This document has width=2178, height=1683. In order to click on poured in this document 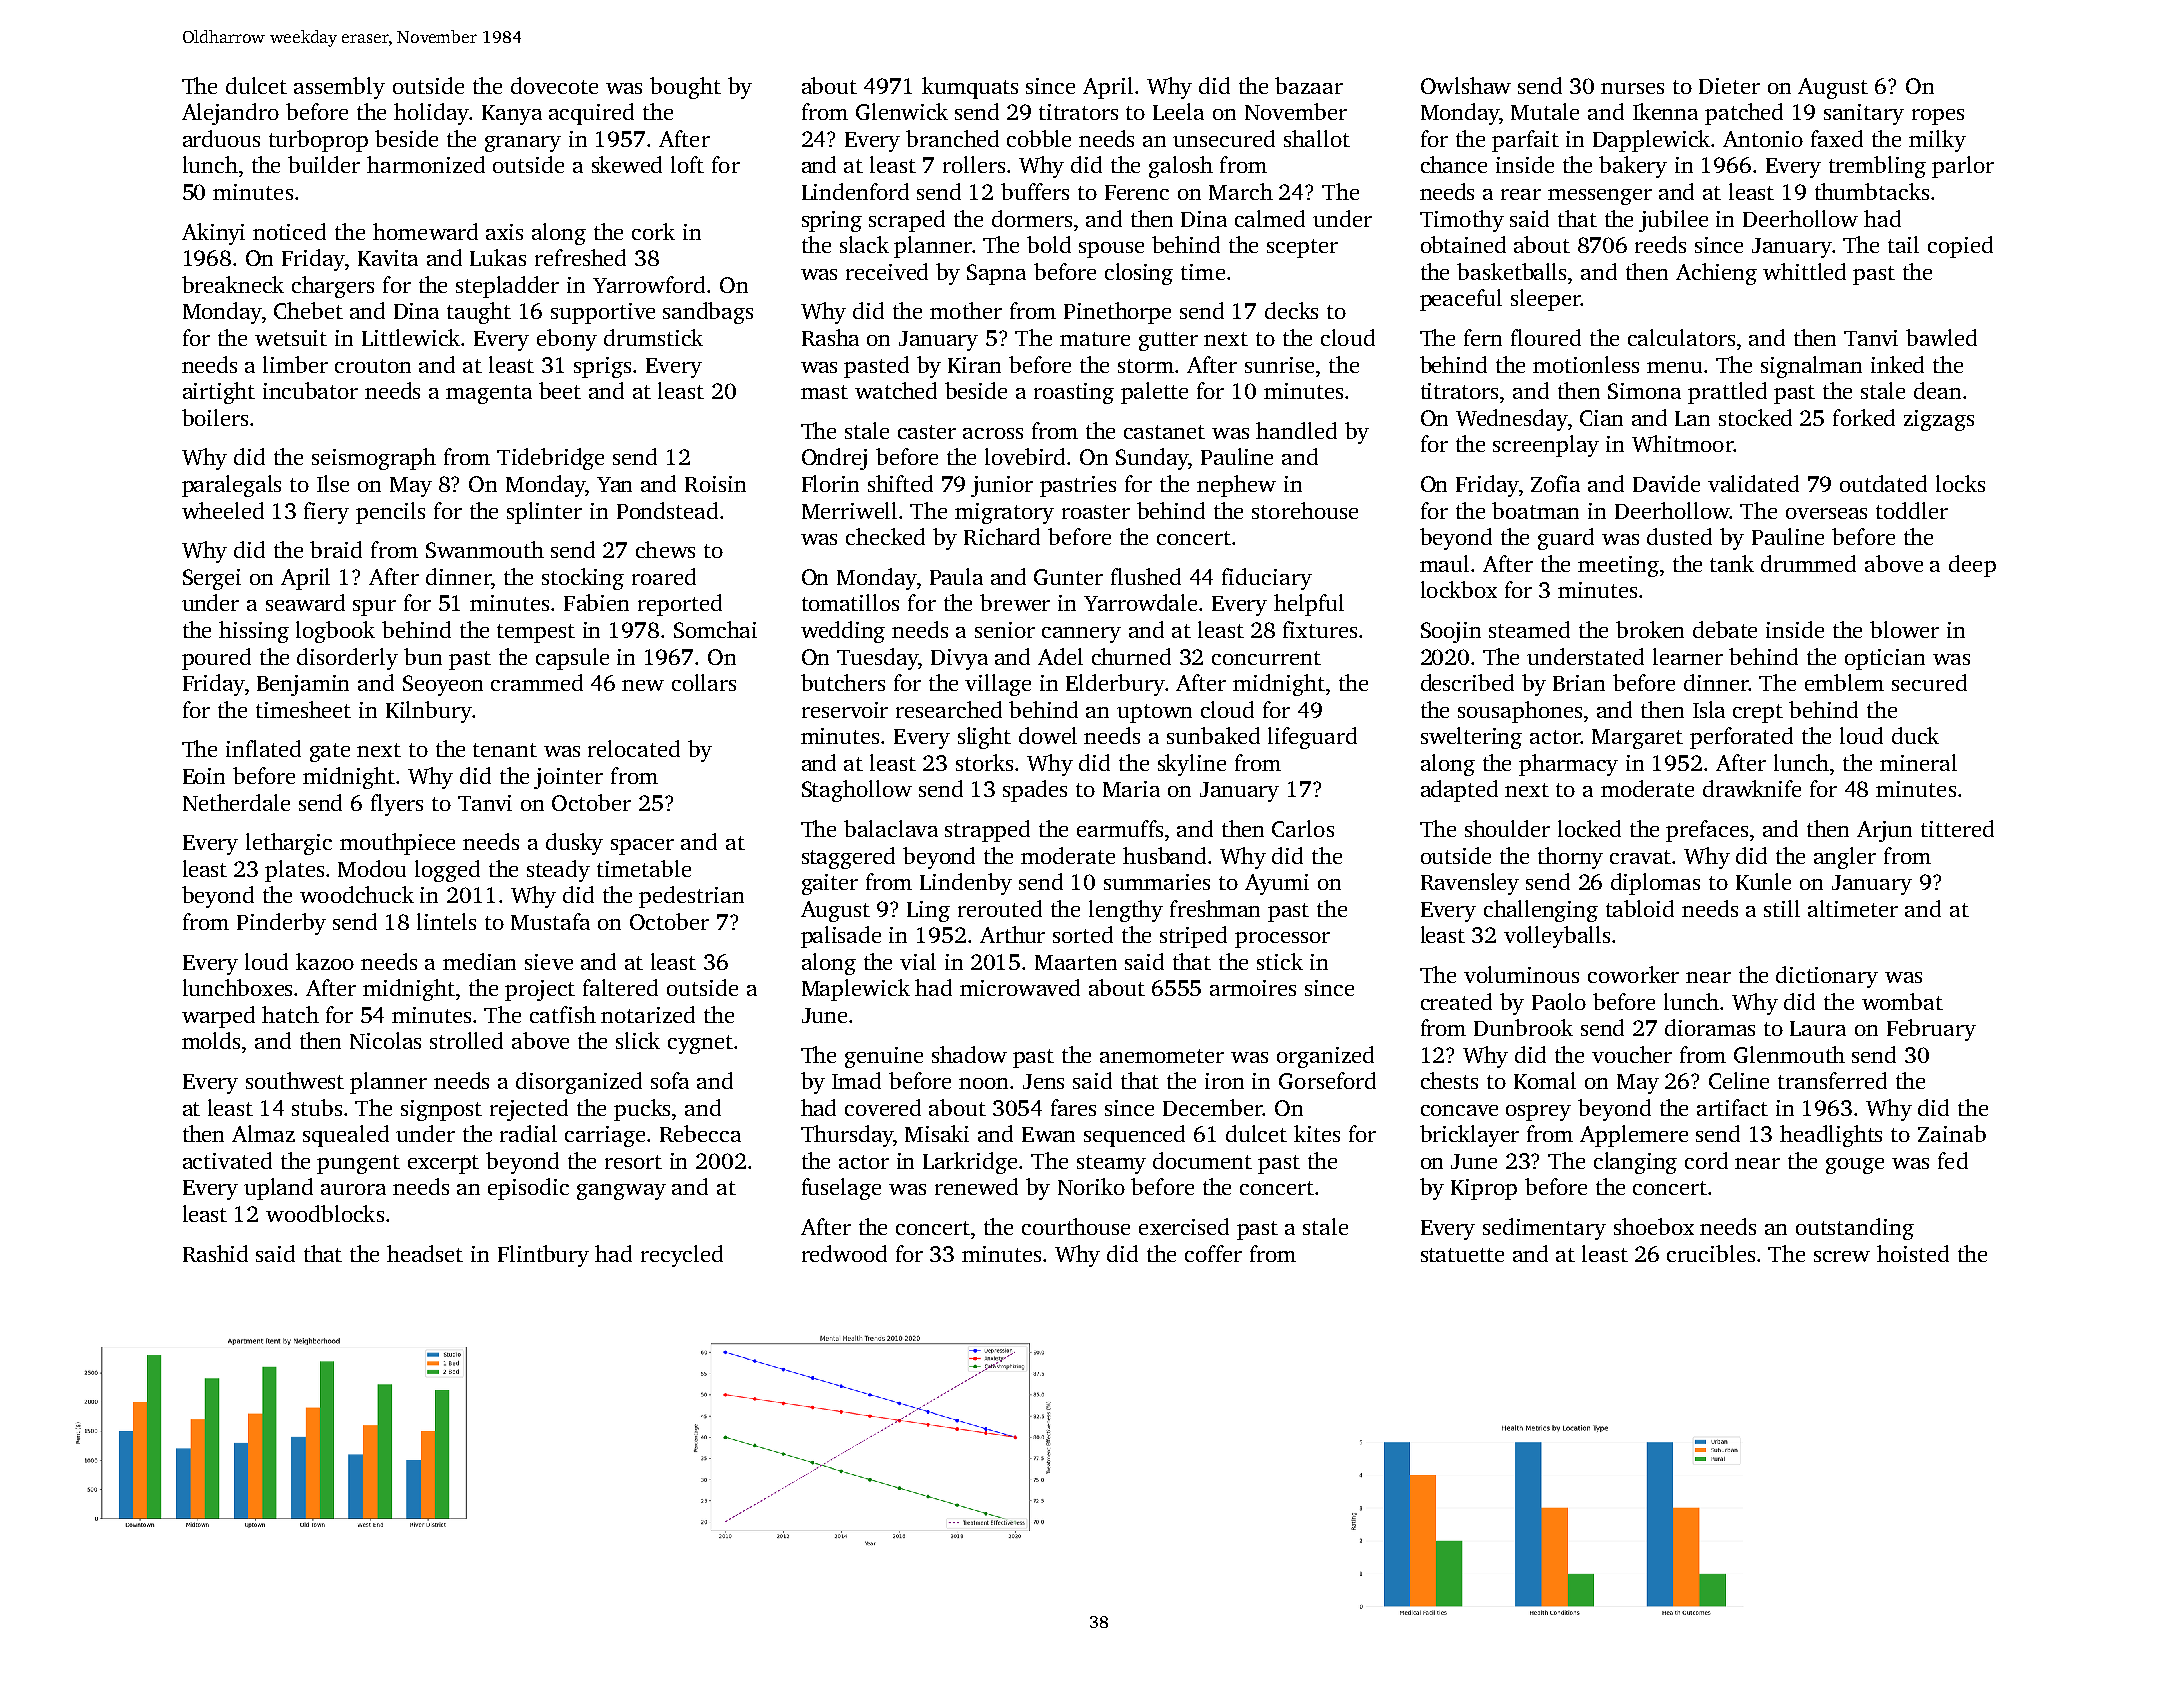, I will do `click(216, 659)`.
